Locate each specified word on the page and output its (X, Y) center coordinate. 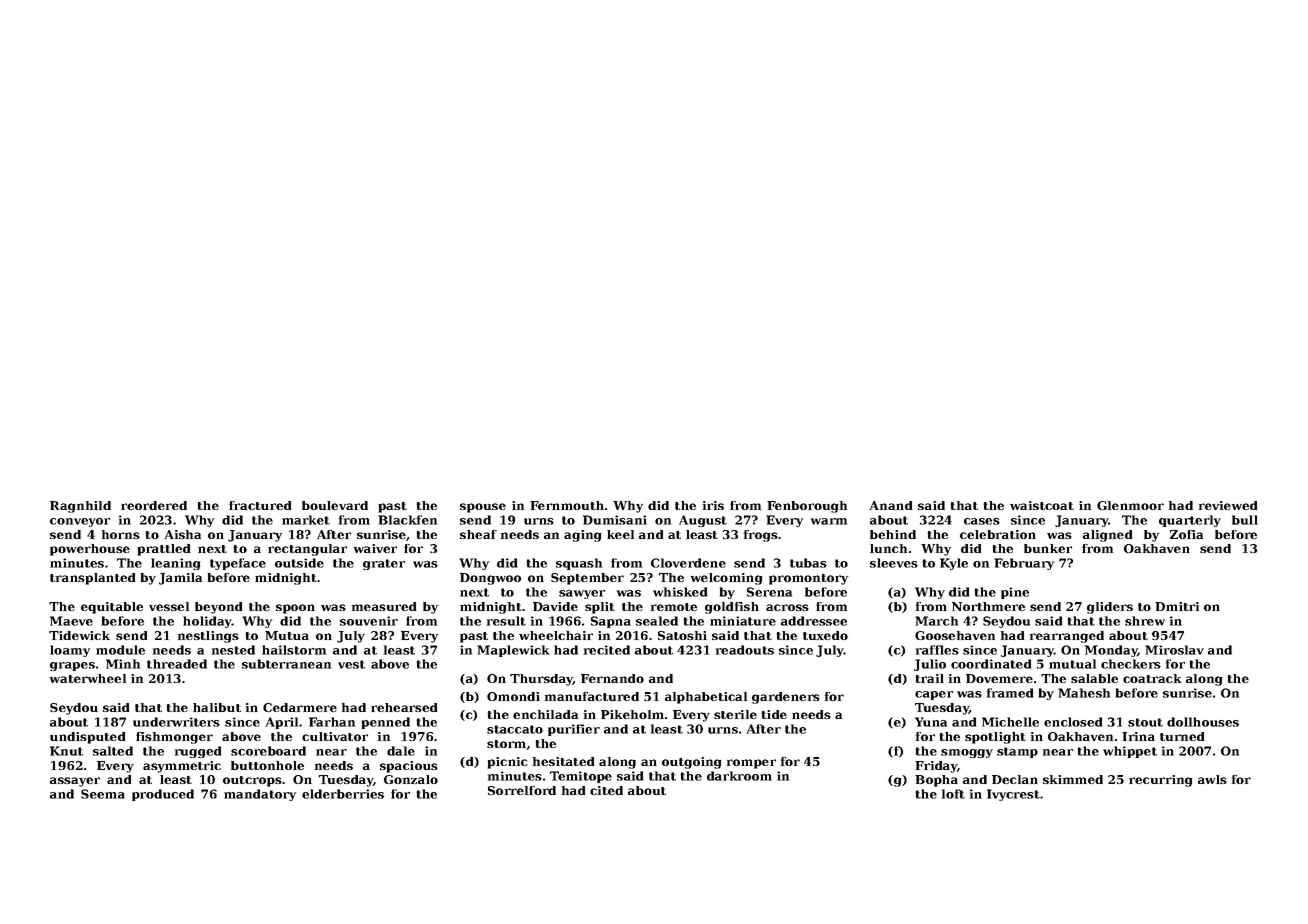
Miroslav (1174, 650)
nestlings (208, 637)
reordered (154, 505)
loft (953, 794)
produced (163, 795)
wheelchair (556, 635)
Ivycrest (1013, 795)
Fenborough (807, 507)
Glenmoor (1130, 505)
